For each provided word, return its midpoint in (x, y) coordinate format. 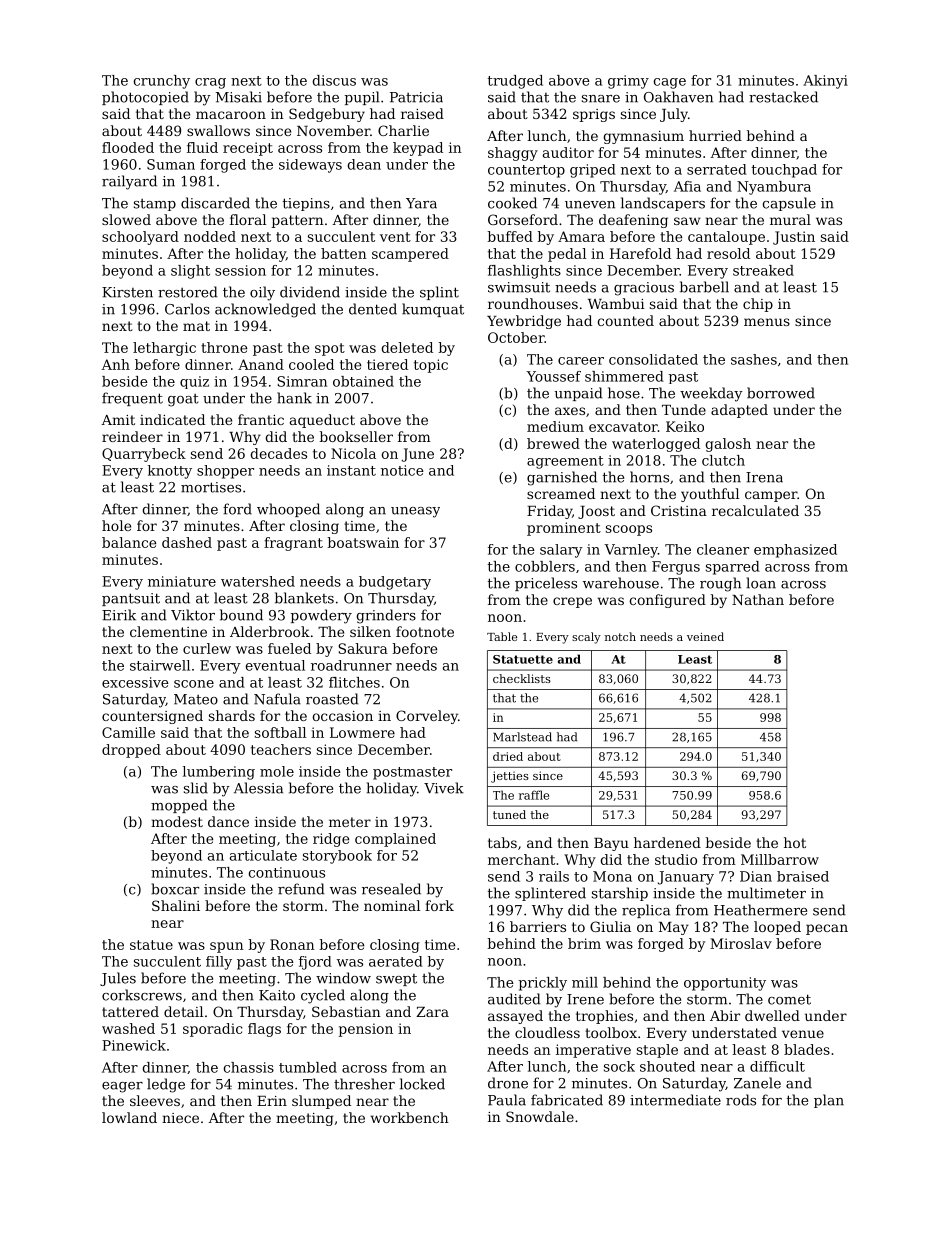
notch (620, 636)
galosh (728, 445)
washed (128, 1028)
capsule (789, 204)
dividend (310, 292)
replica (646, 911)
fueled (289, 648)
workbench (410, 1117)
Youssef (553, 376)
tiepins (306, 204)
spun (227, 947)
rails (554, 876)
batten (344, 253)
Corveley (427, 717)
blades (807, 1049)
